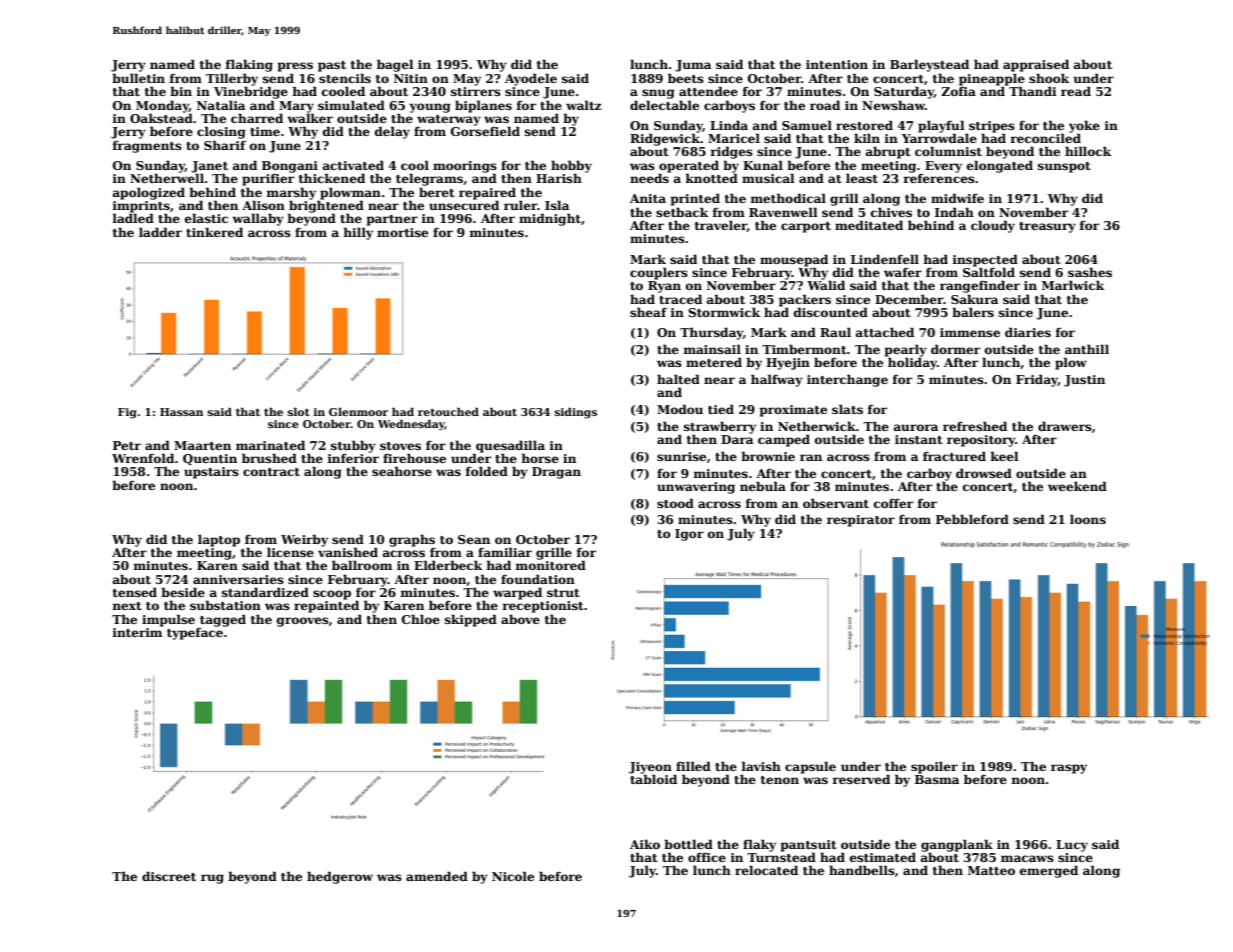 The width and height of the document is (1233, 952). Describe the element at coordinates (974, 299) in the document. I see `Sakura` at that location.
